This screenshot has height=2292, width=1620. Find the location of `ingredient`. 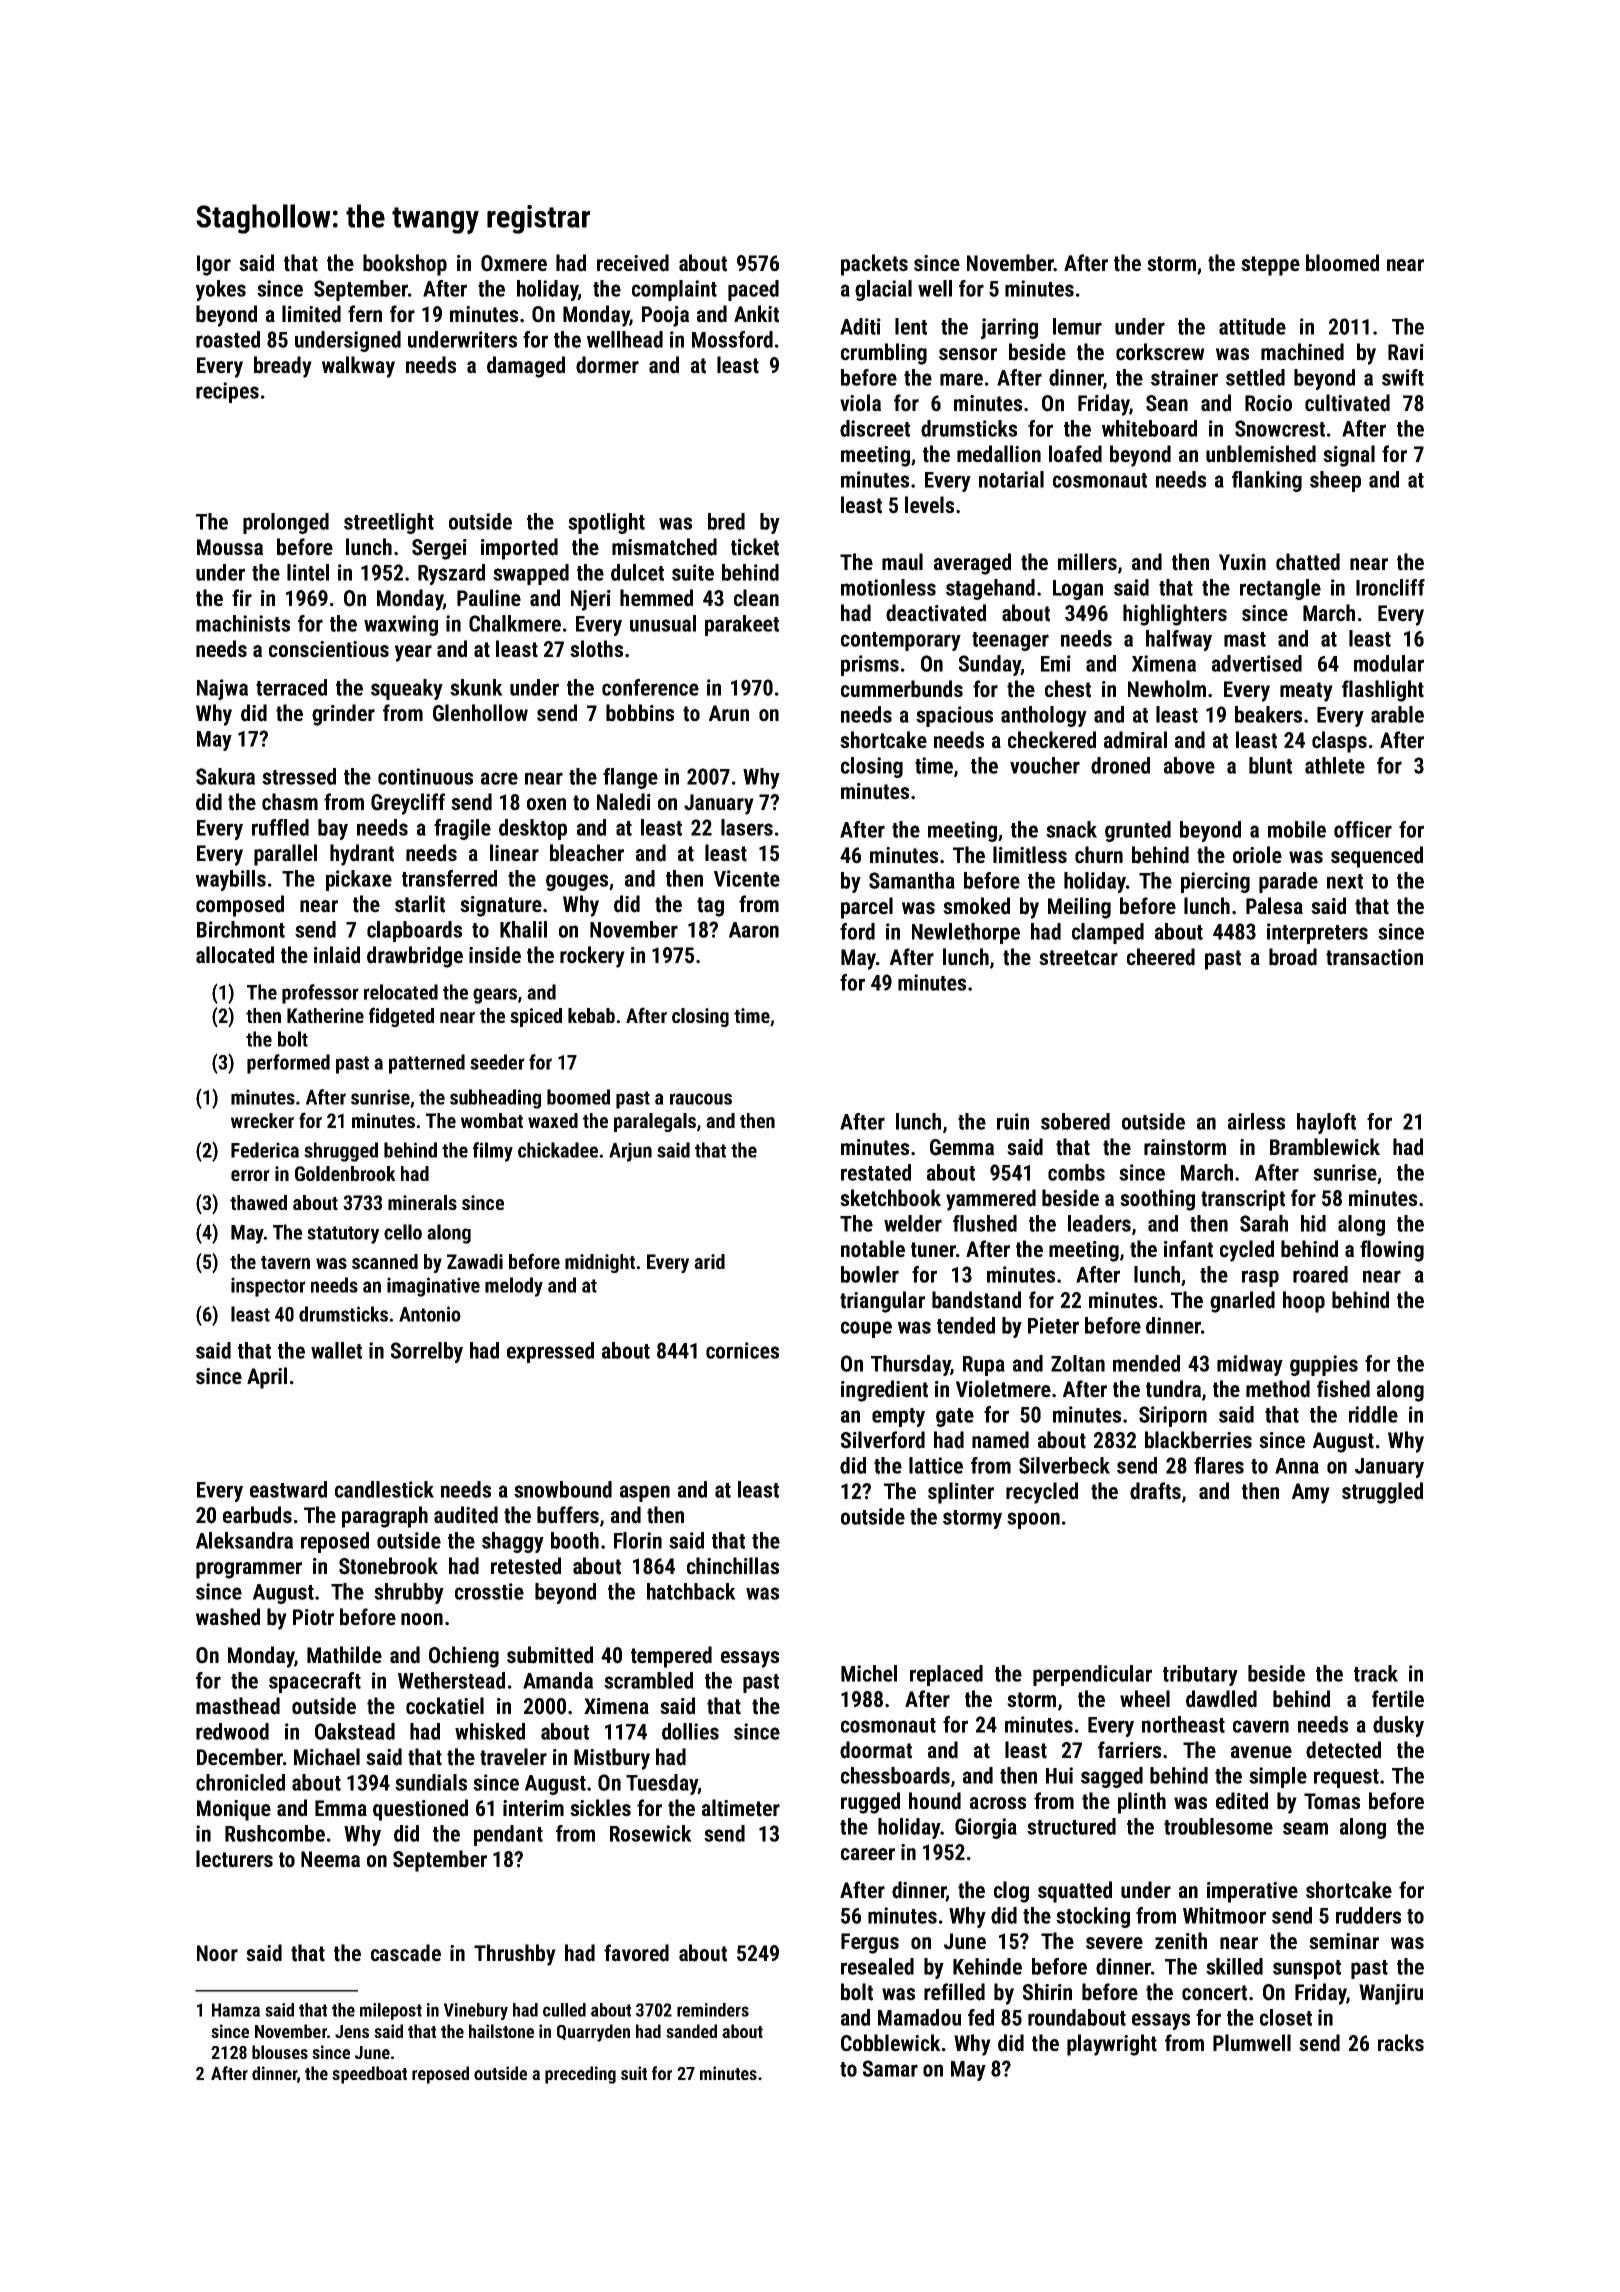

ingredient is located at coordinates (884, 1391).
